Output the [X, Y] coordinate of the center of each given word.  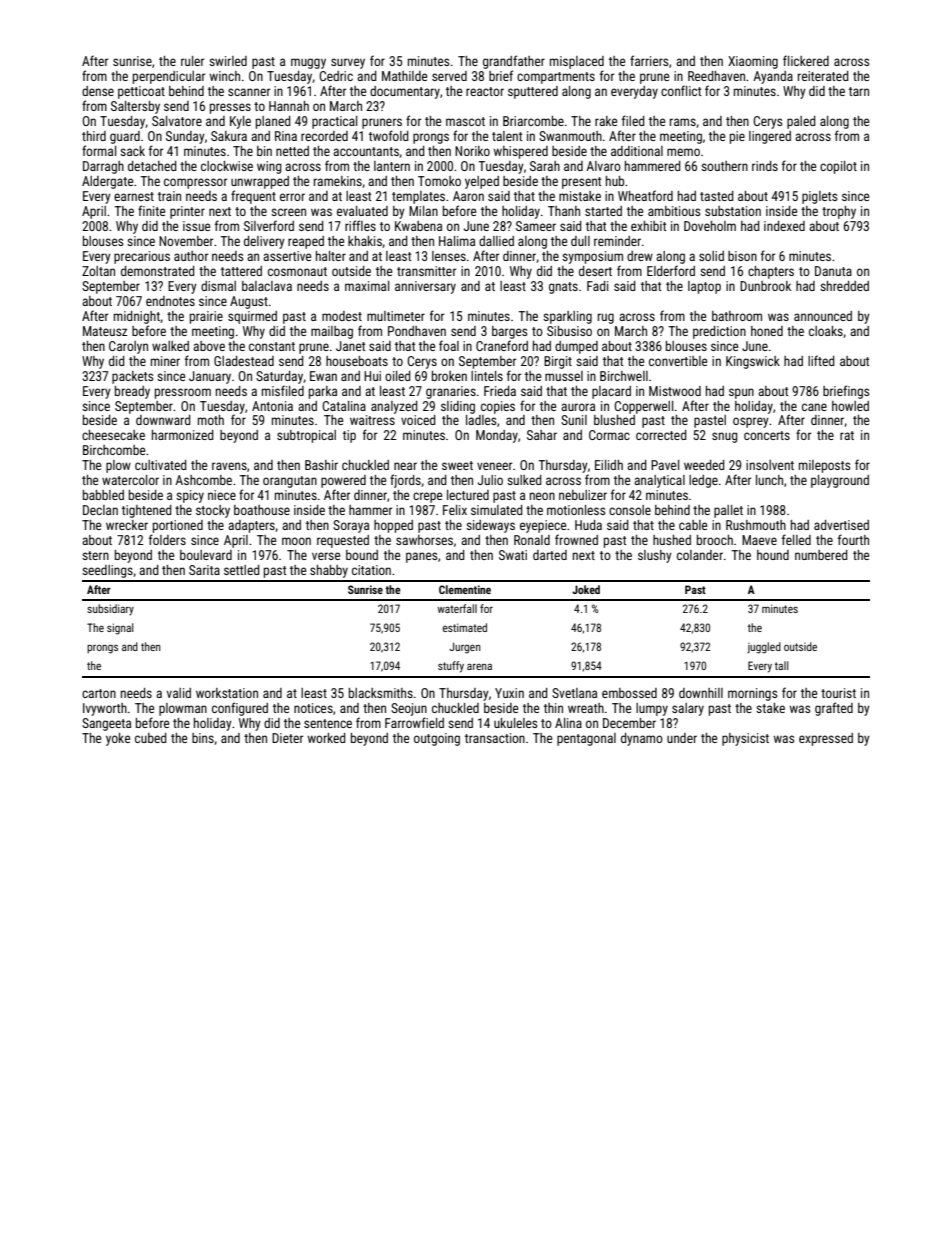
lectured [468, 495]
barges [509, 332]
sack [132, 151]
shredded [844, 286]
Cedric [336, 76]
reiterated [823, 76]
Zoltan [98, 271]
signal [120, 629]
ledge [703, 481]
